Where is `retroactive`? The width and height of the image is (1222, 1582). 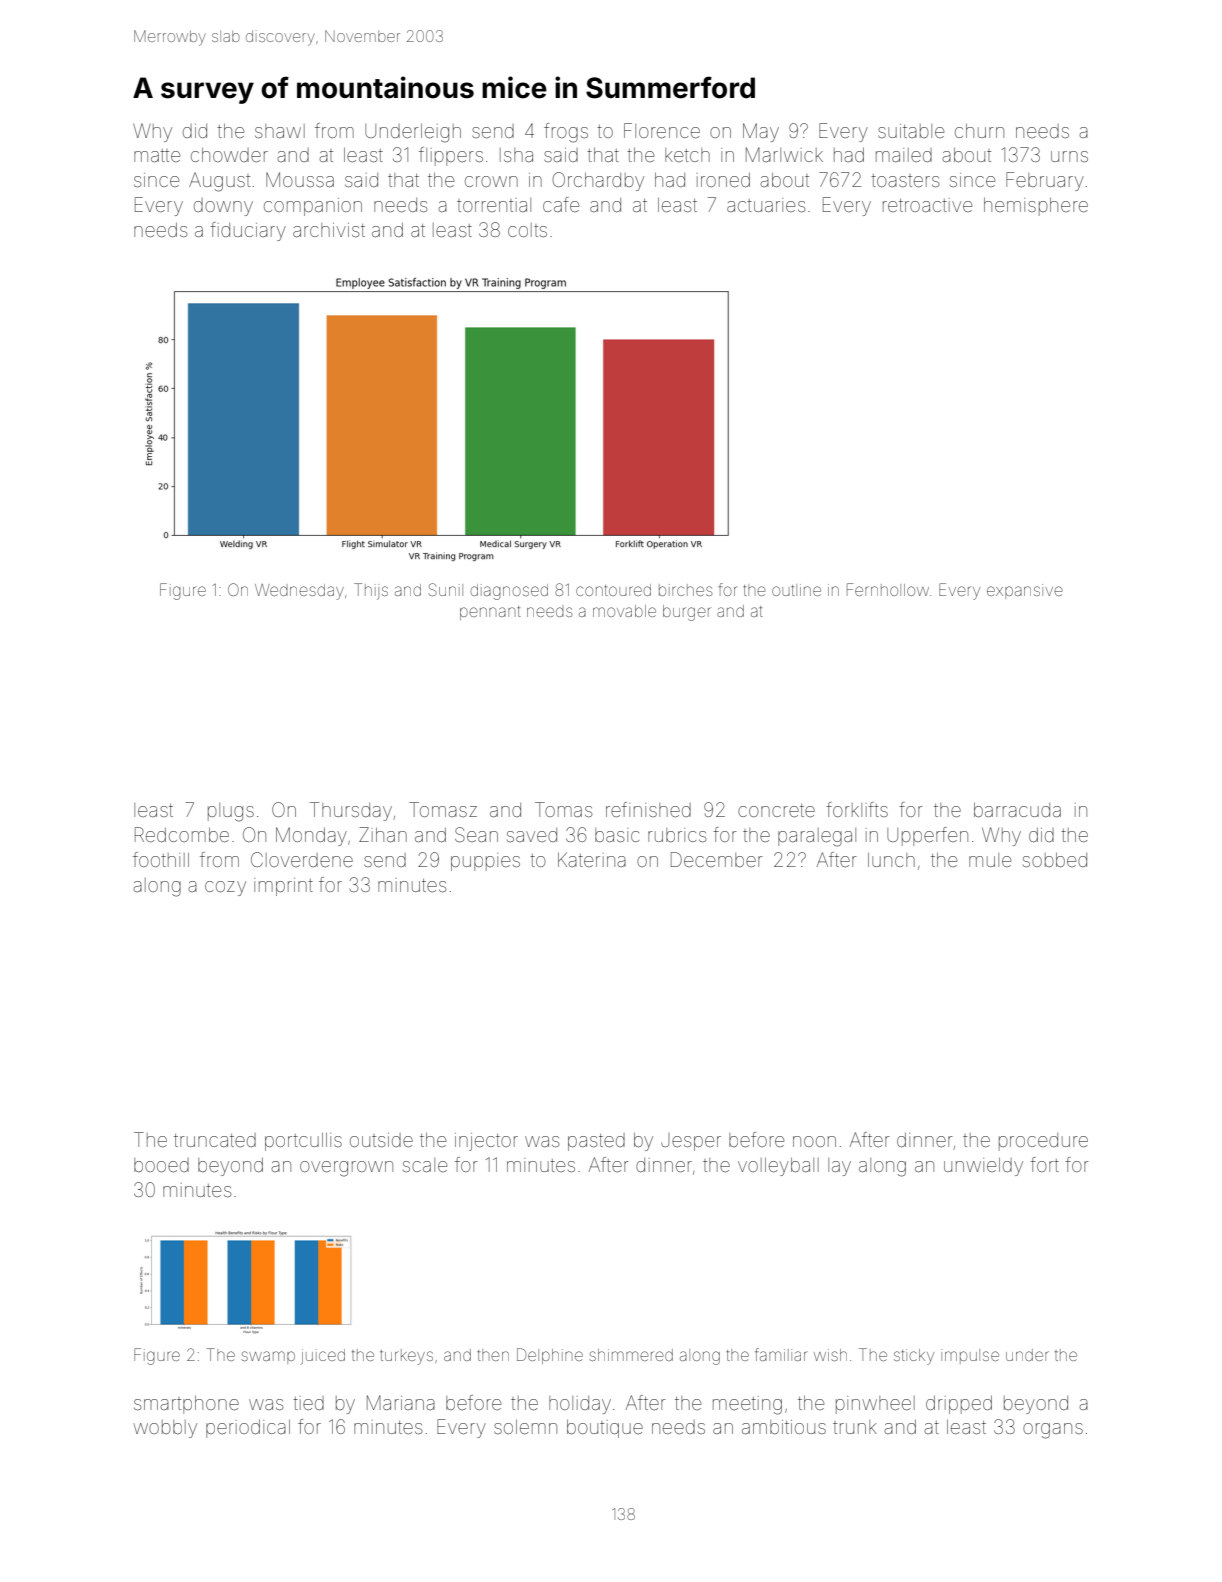 retroactive is located at coordinates (927, 205).
